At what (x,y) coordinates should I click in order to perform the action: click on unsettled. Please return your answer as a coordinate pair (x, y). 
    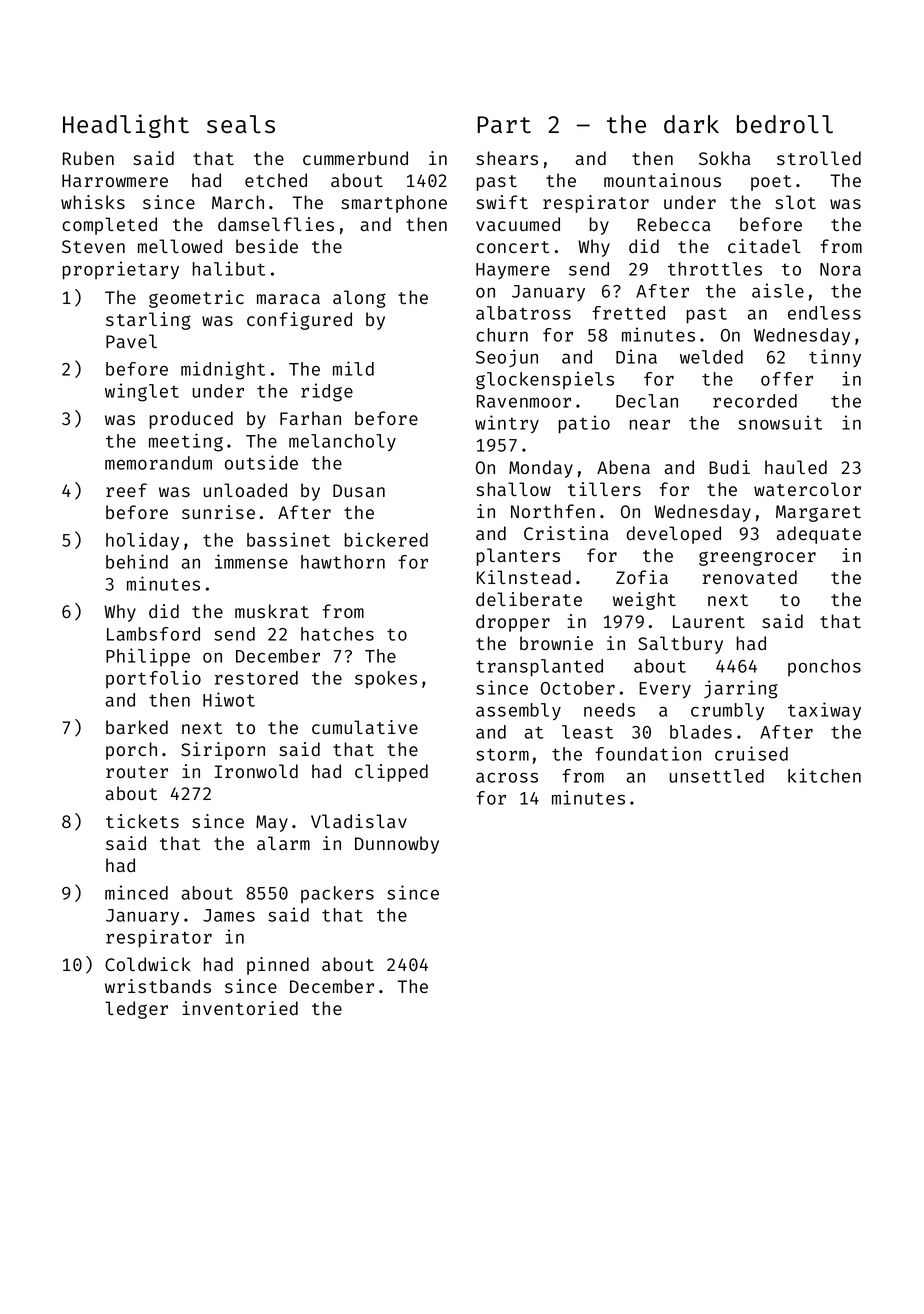
    Looking at the image, I should click on (717, 776).
